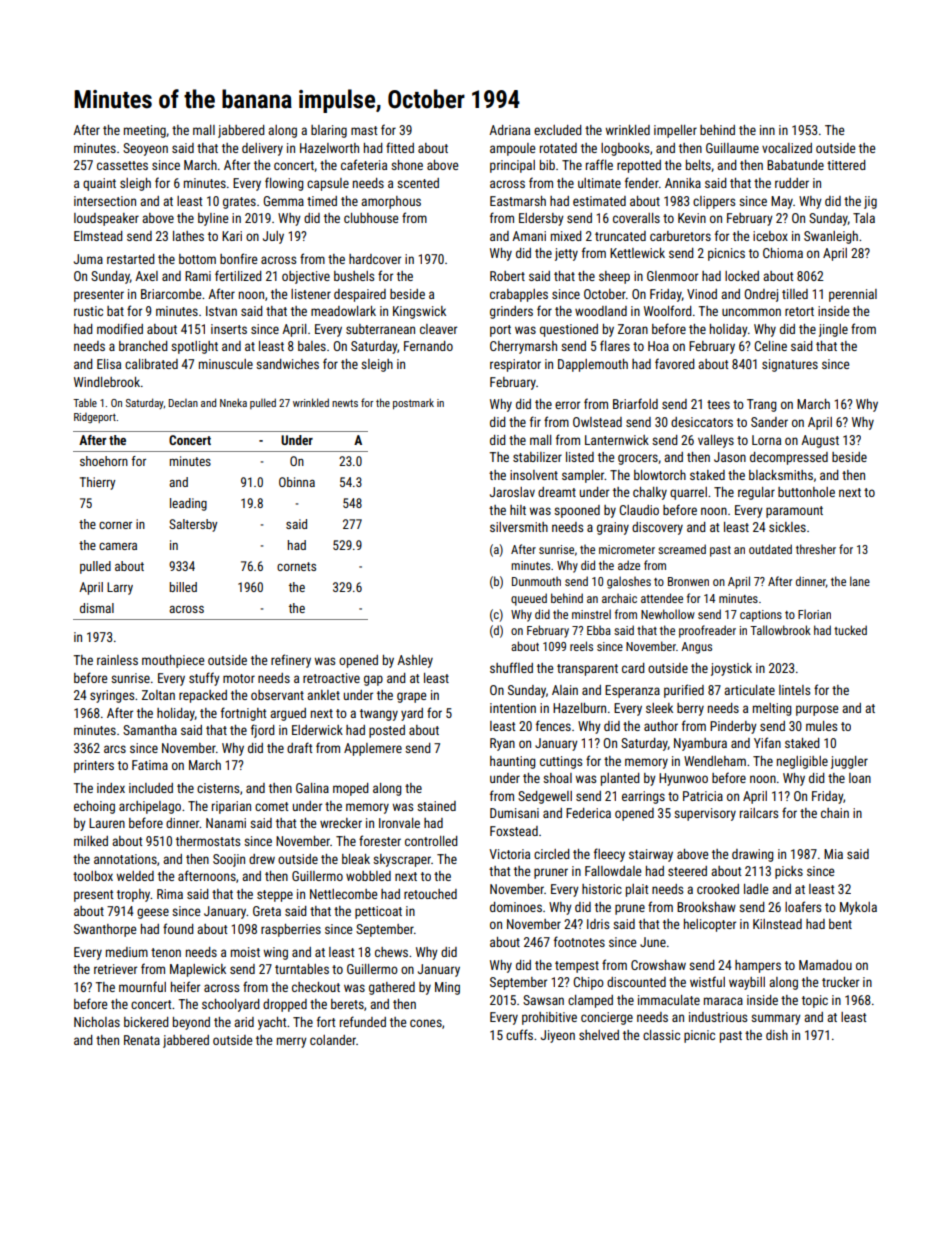  What do you see at coordinates (519, 1034) in the screenshot?
I see `cuffs` at bounding box center [519, 1034].
